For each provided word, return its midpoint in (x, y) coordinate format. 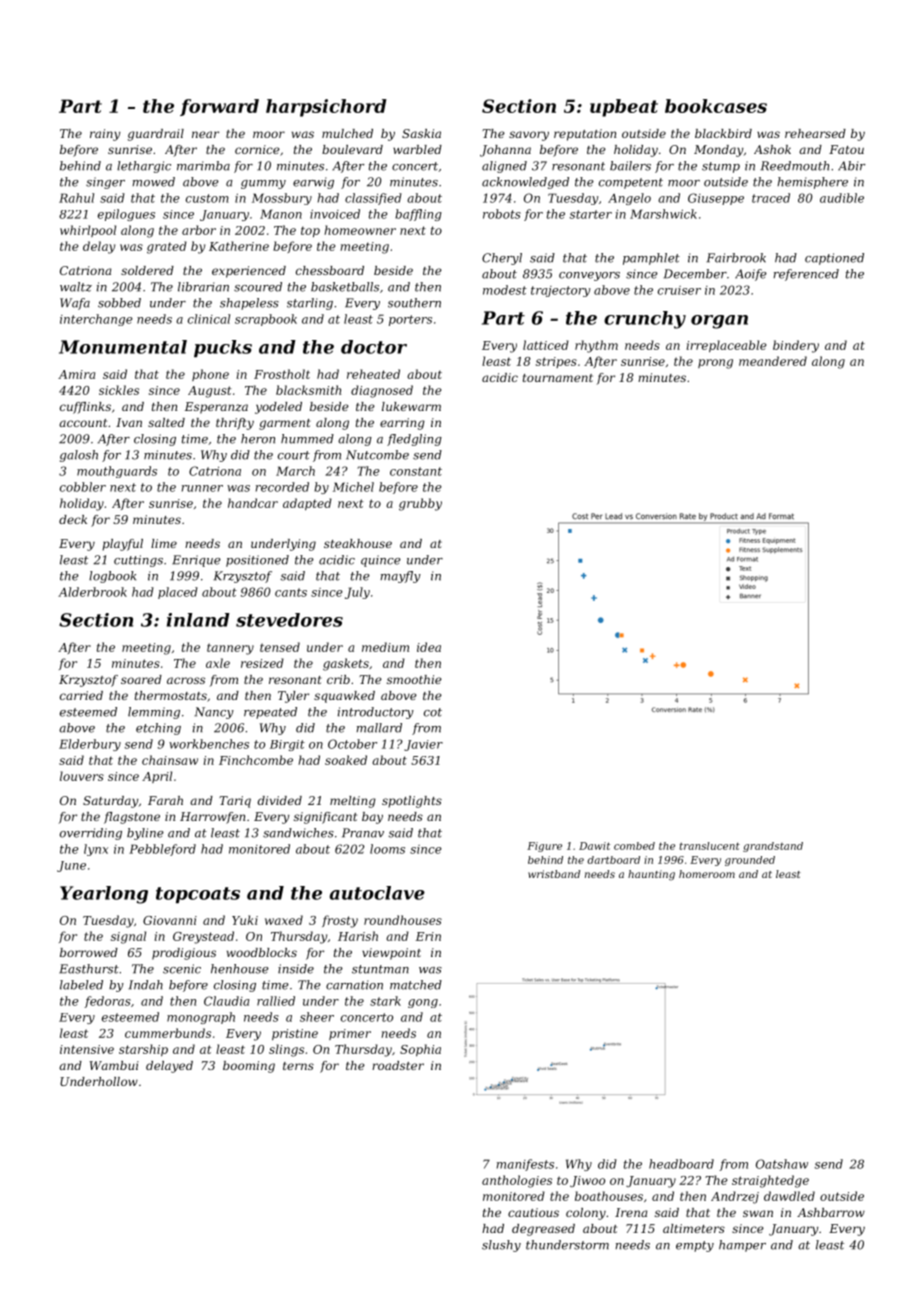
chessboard (330, 270)
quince (381, 561)
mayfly (400, 577)
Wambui (114, 1065)
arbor (199, 230)
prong (715, 364)
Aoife (751, 275)
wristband (554, 874)
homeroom (707, 874)
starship (143, 1050)
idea (429, 647)
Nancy (214, 713)
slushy (501, 1246)
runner (202, 488)
